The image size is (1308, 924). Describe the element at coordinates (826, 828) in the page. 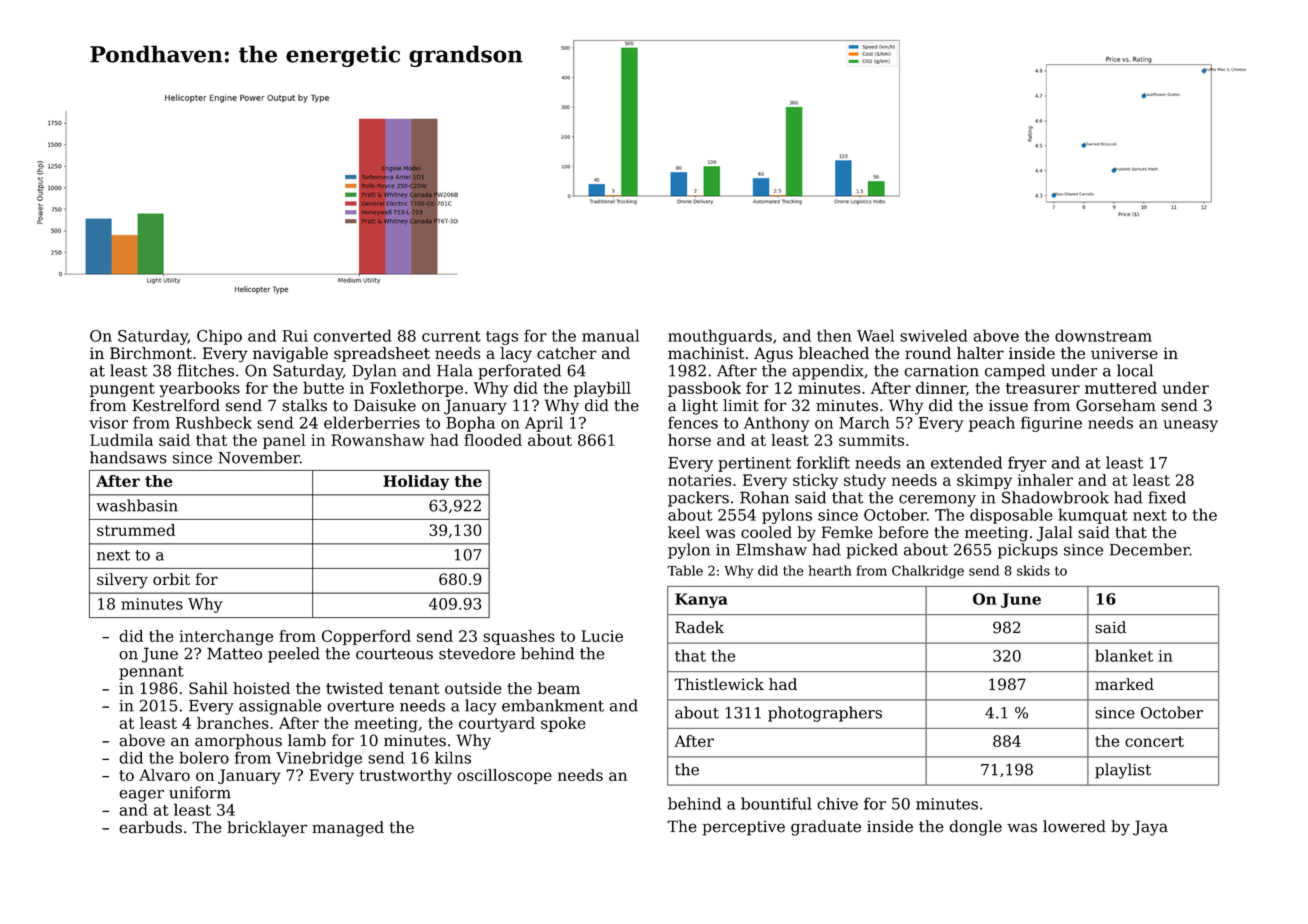

I see `graduate` at that location.
